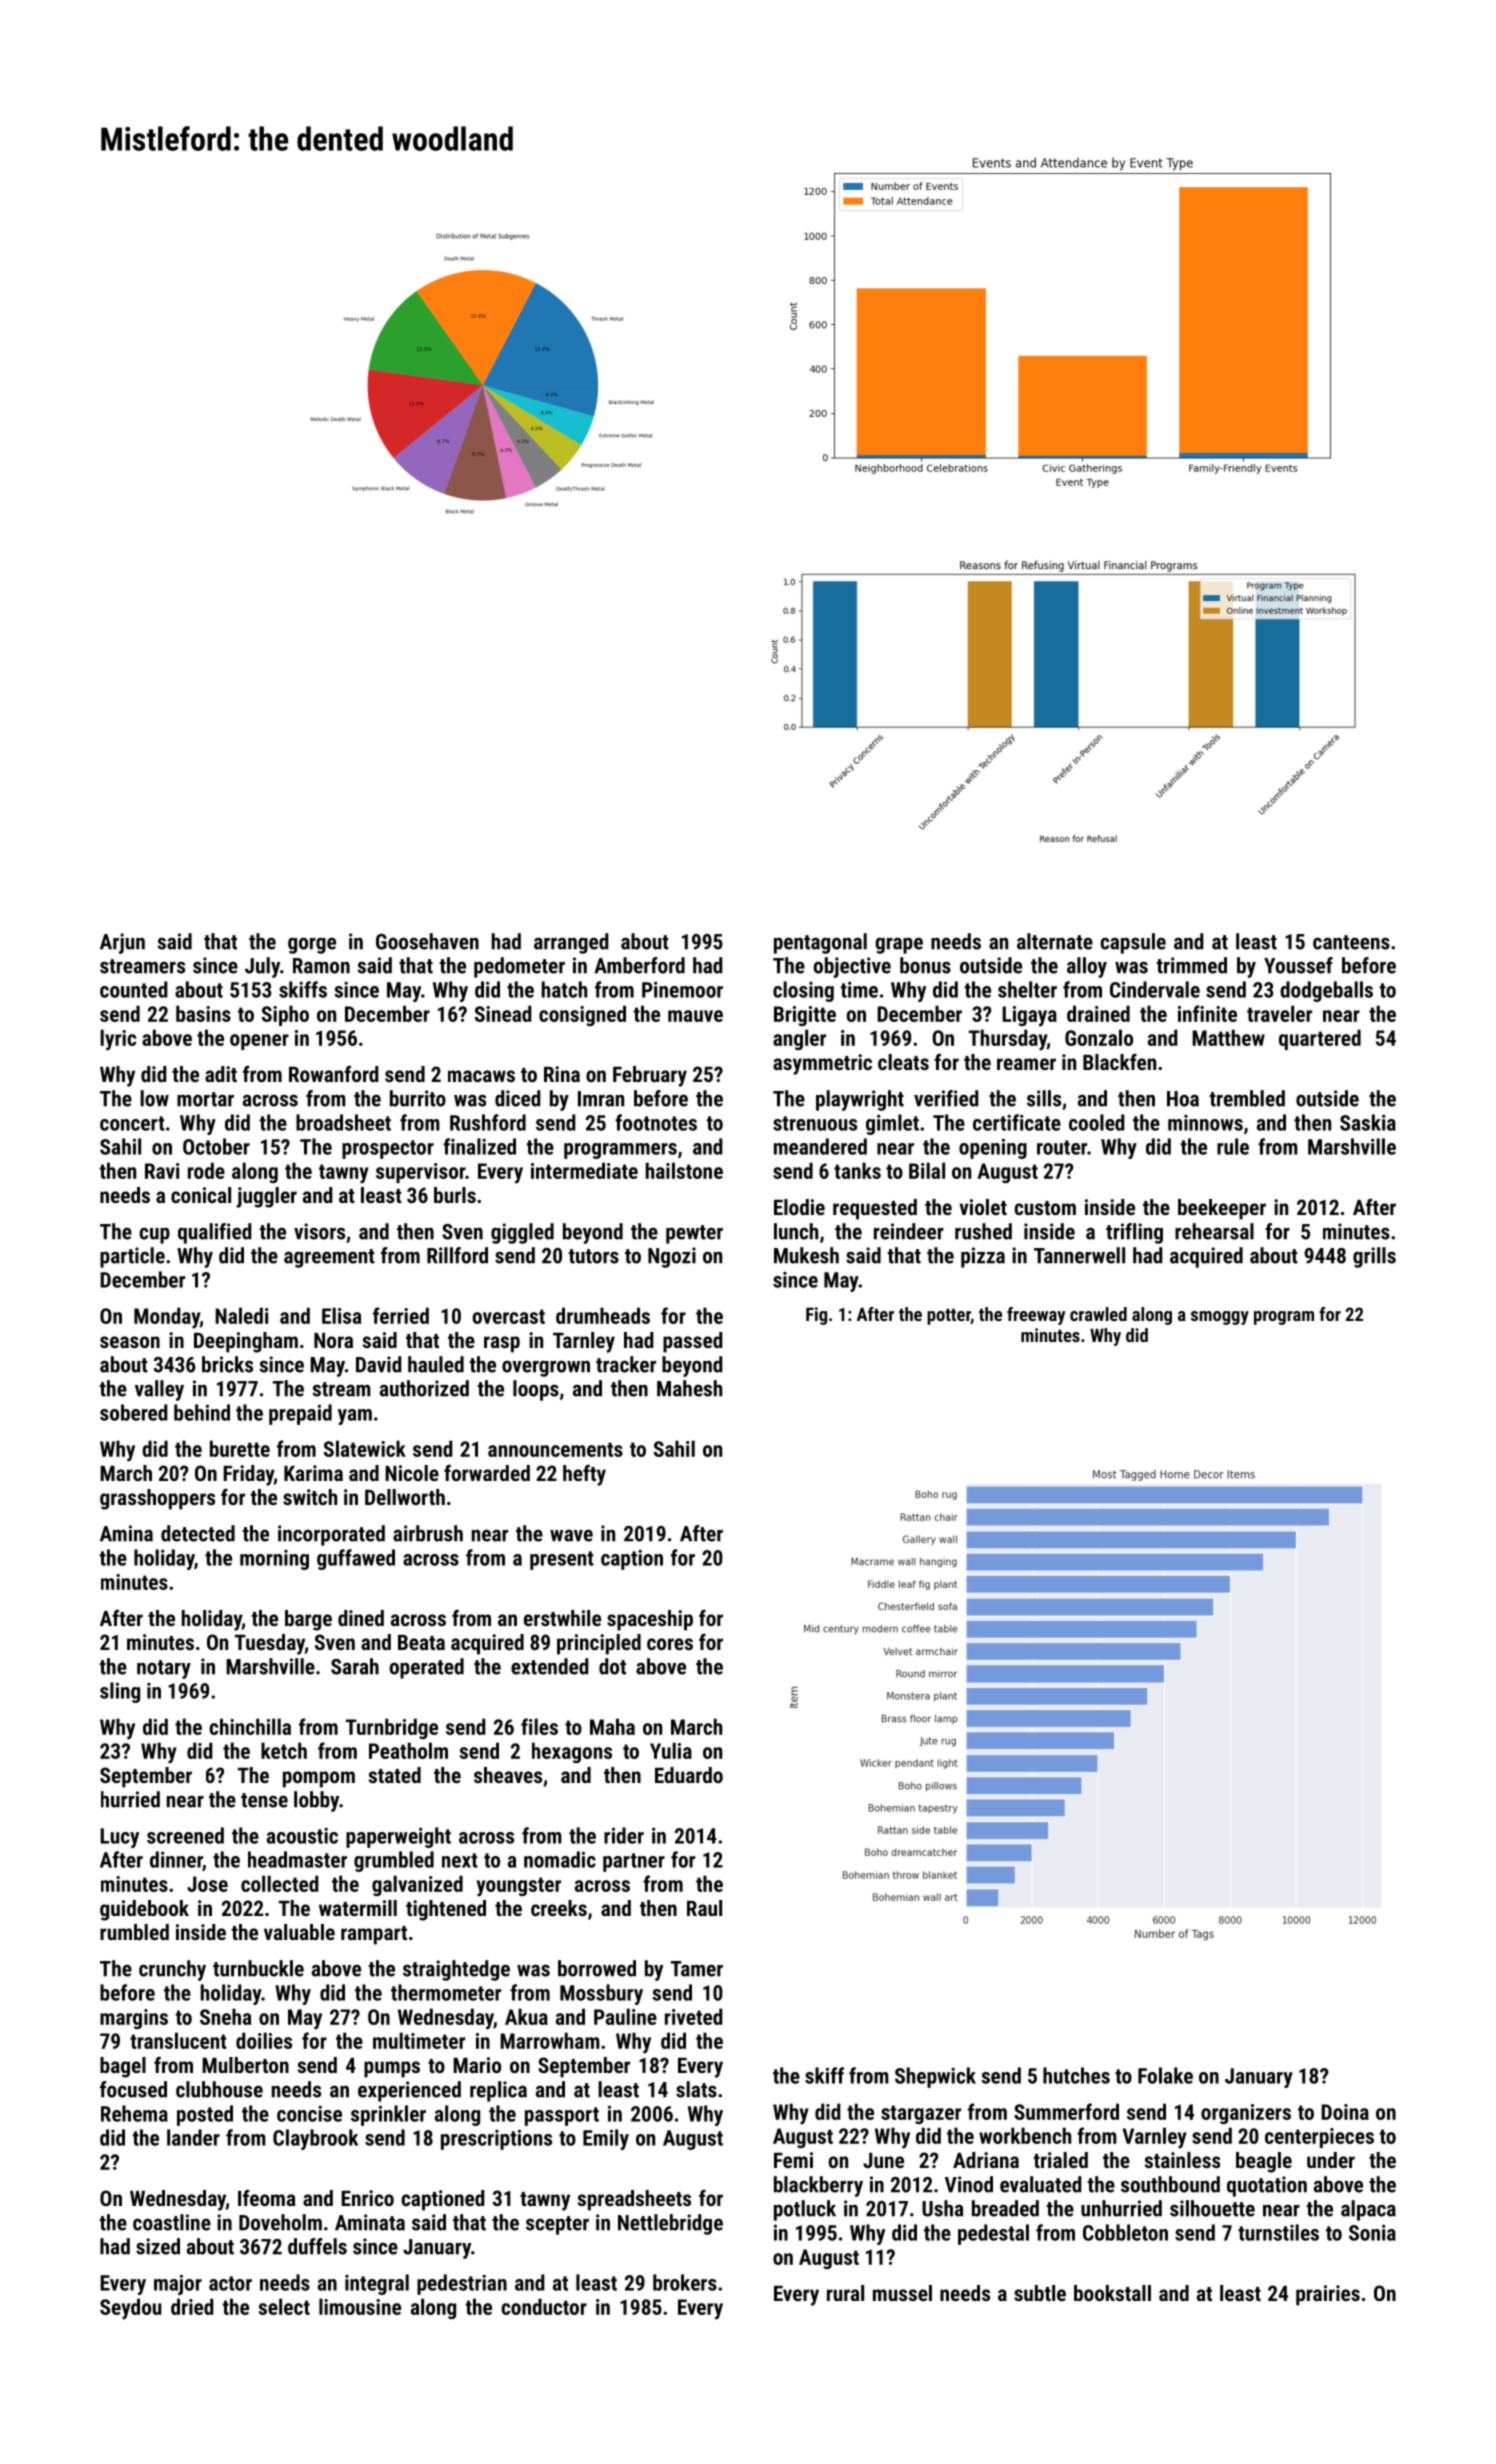  I want to click on canteens, so click(1351, 942).
